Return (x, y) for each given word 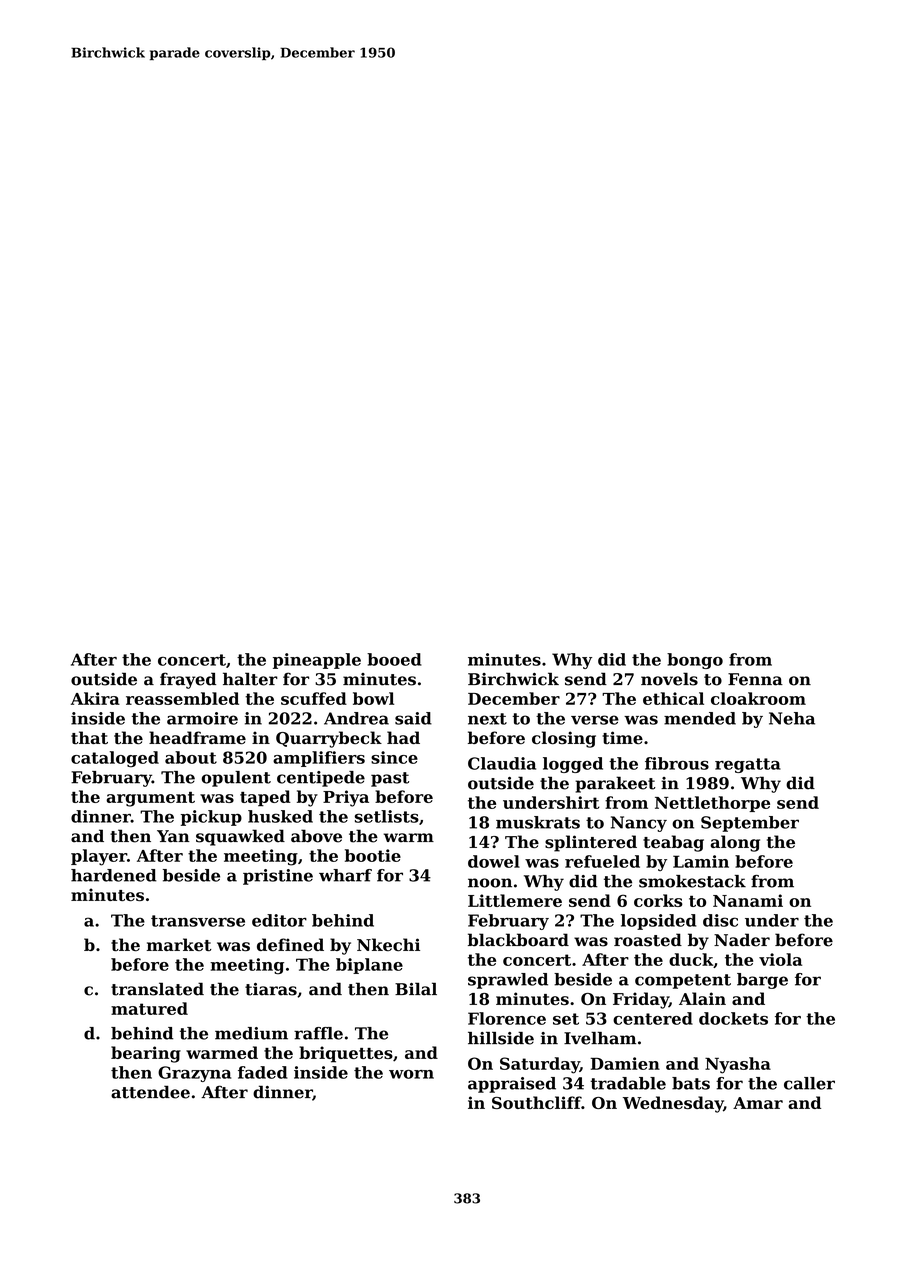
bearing (146, 1054)
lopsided (658, 922)
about (191, 757)
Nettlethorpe (712, 804)
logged (573, 765)
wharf (345, 875)
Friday (641, 1000)
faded (263, 1072)
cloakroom (758, 698)
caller (809, 1083)
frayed (188, 680)
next (487, 719)
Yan (173, 836)
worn (411, 1074)
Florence (507, 1018)
